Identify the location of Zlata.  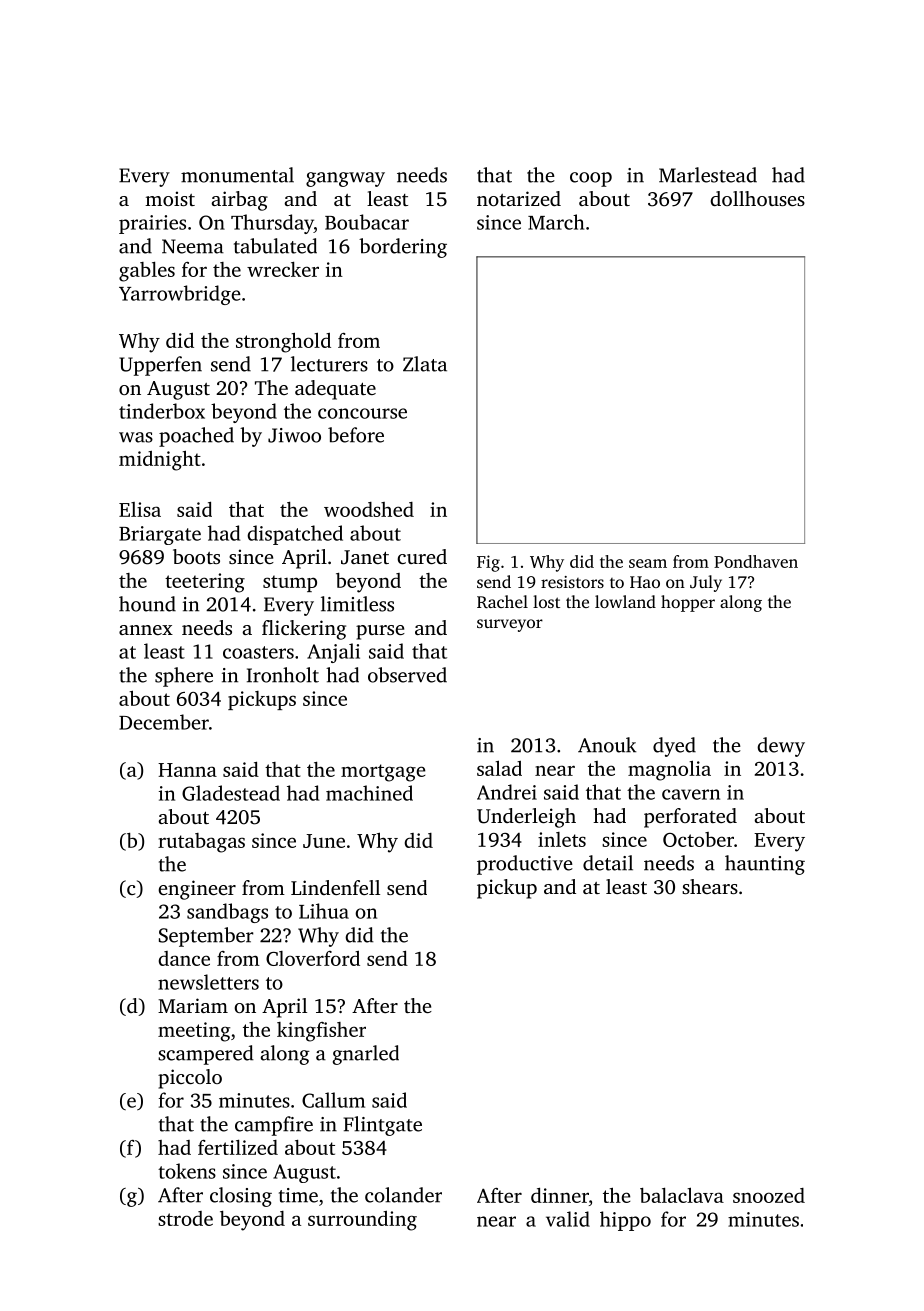
(425, 364).
